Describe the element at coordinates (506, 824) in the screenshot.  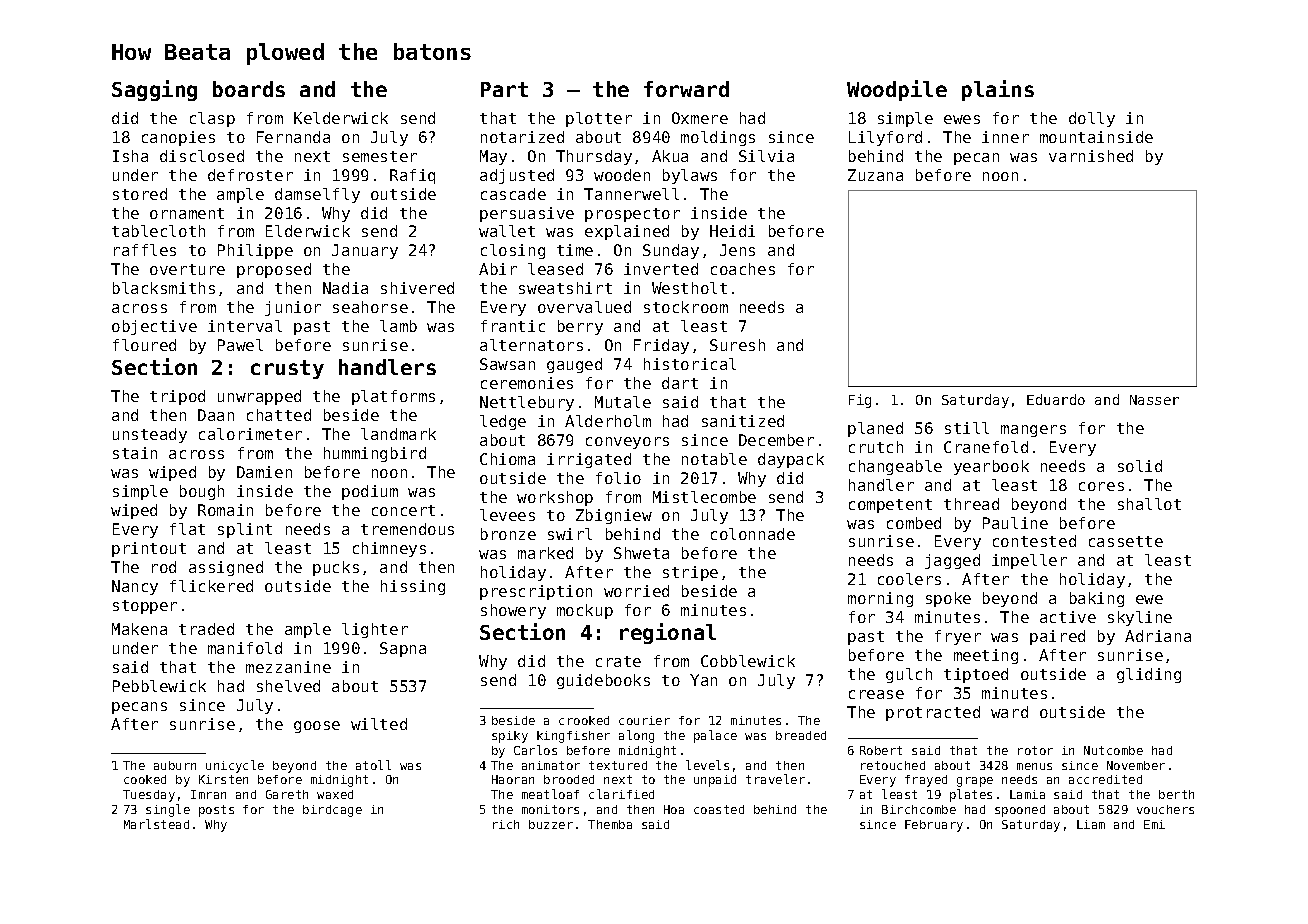
I see `rich` at that location.
